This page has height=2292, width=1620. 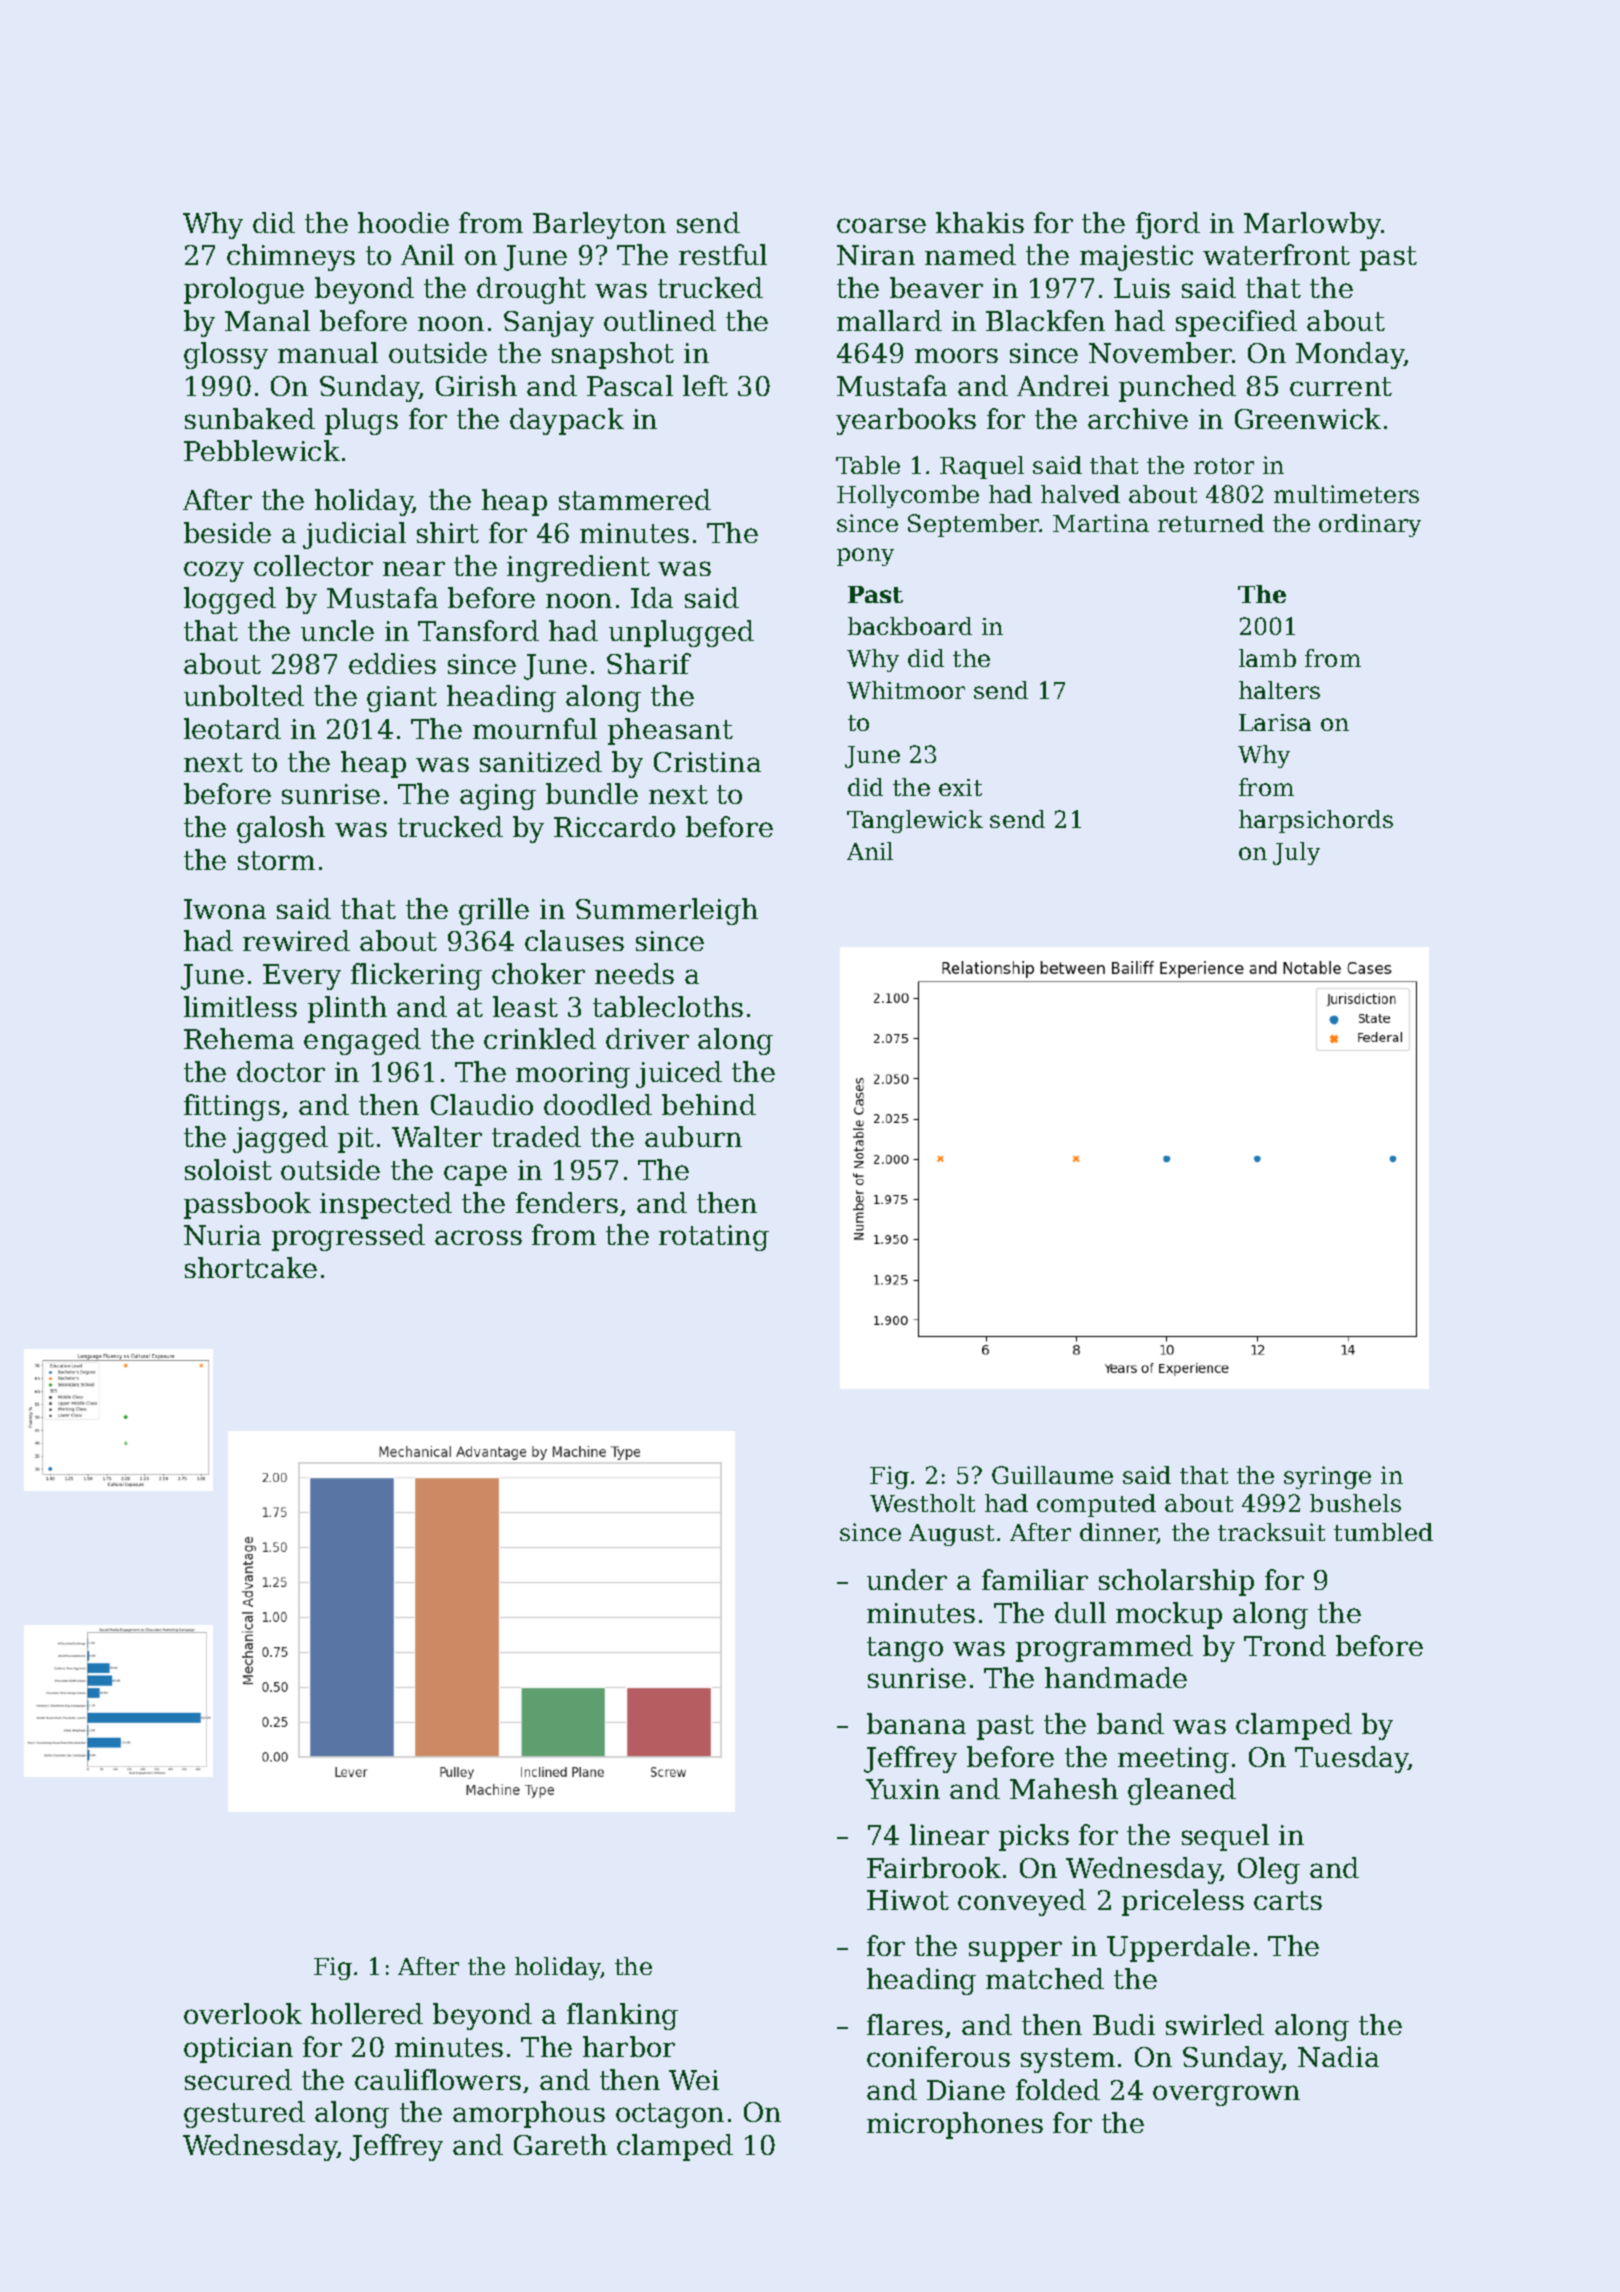 I want to click on Cristina, so click(x=707, y=762).
